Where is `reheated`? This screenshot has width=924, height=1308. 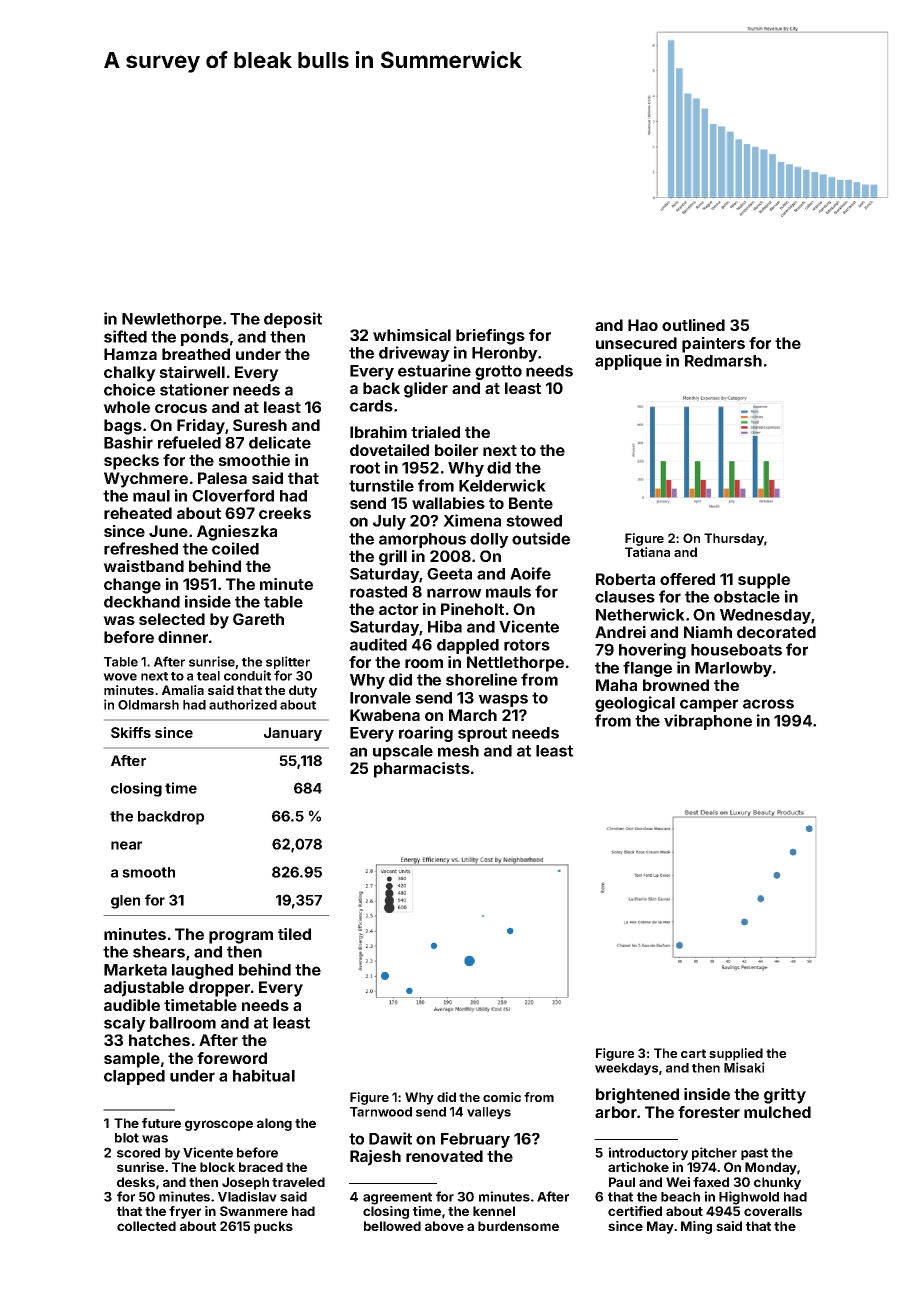
reheated is located at coordinates (138, 513).
